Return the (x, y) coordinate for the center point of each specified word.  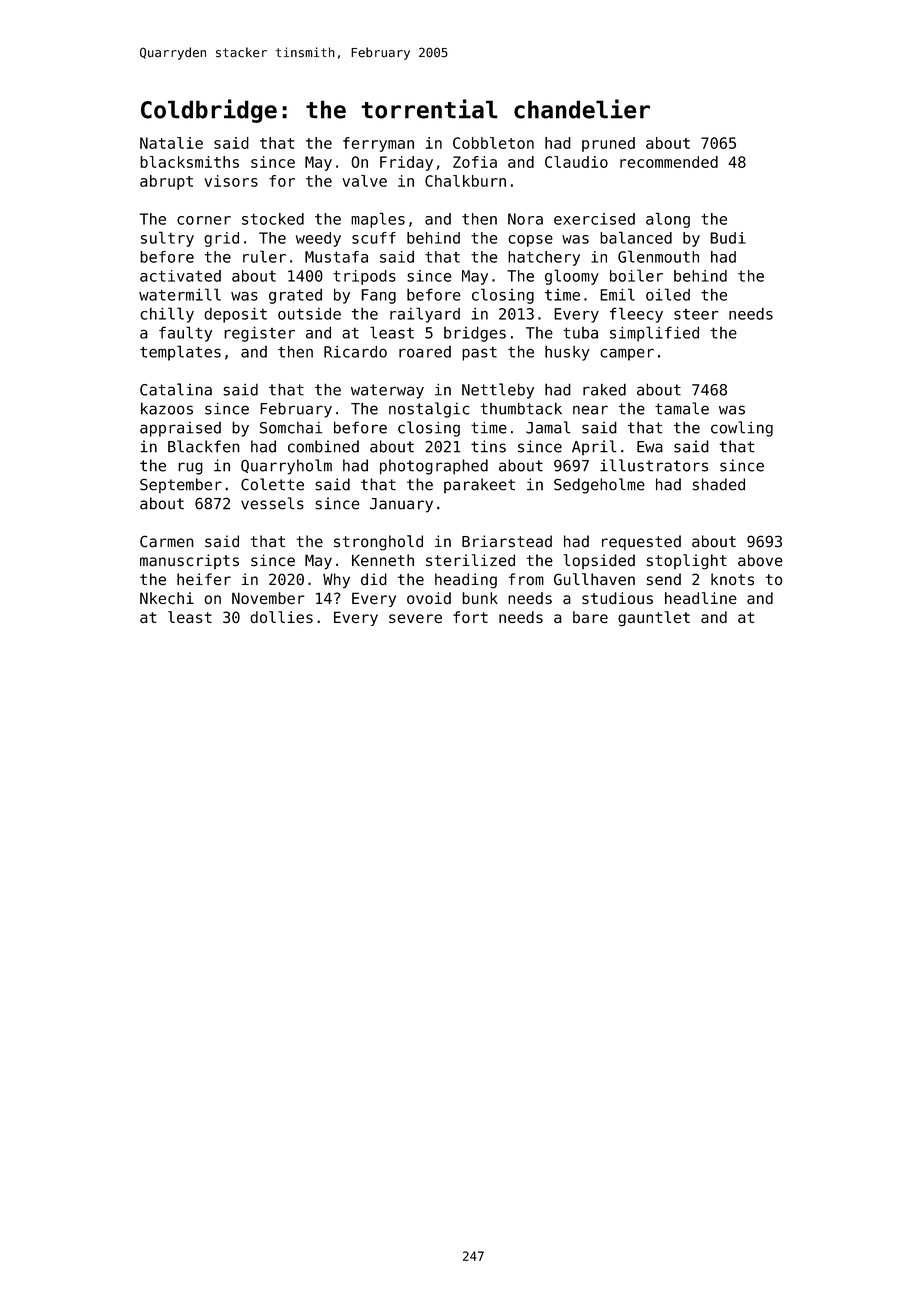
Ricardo (355, 351)
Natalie (171, 143)
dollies (281, 617)
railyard (425, 315)
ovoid (429, 598)
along (668, 220)
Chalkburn (465, 181)
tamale (682, 408)
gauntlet (654, 619)
